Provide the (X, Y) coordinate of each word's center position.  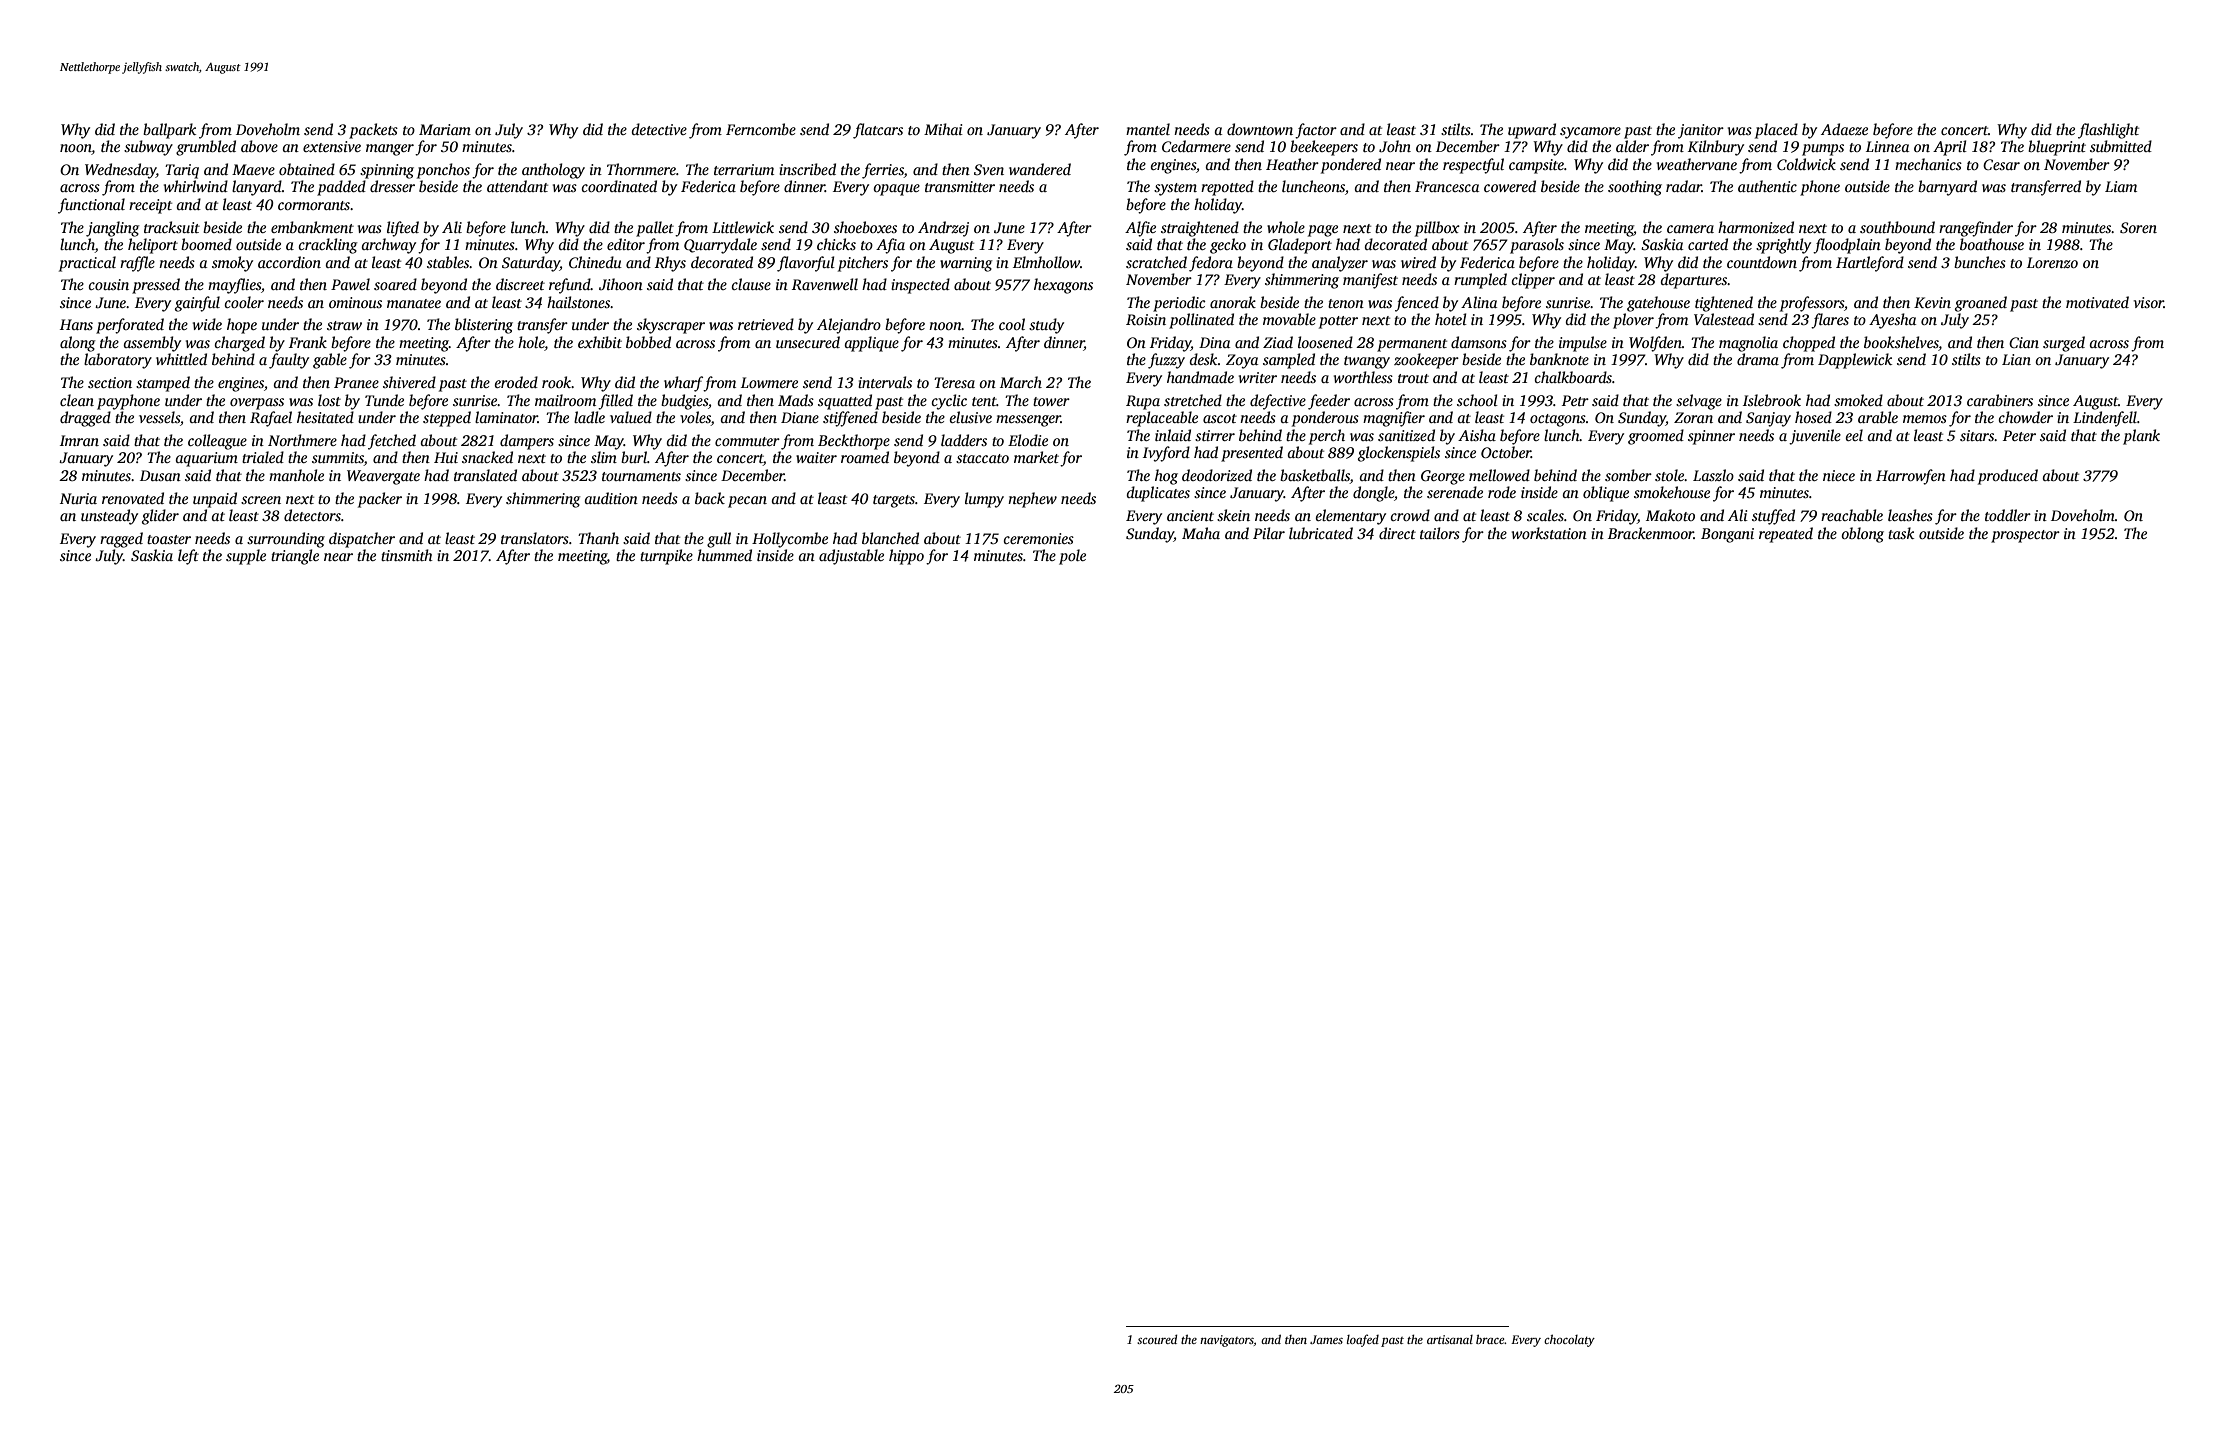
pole (1072, 557)
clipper (1533, 281)
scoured (1157, 1339)
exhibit (600, 342)
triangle (295, 557)
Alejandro (849, 326)
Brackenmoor (1651, 533)
